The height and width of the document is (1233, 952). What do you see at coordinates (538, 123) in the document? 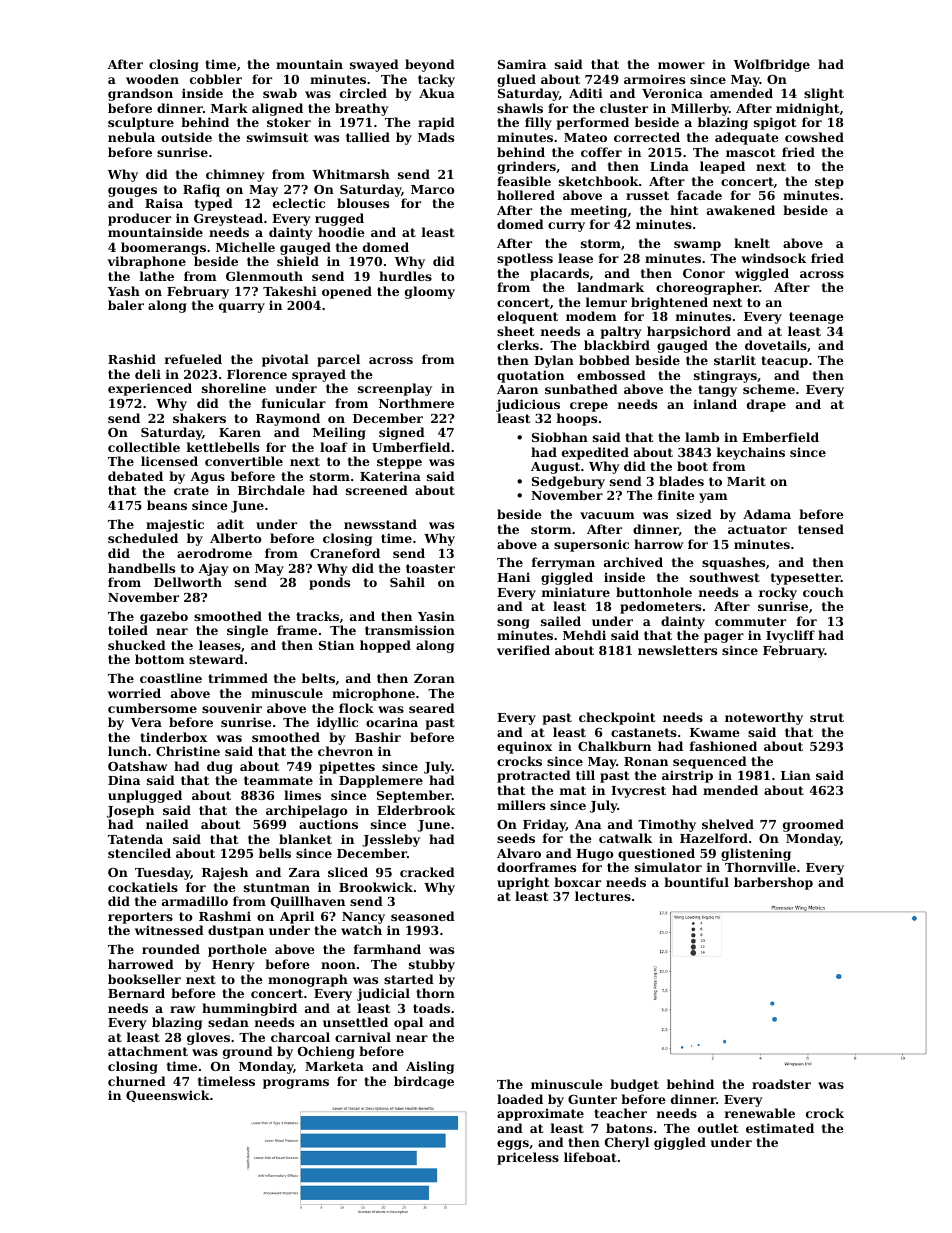
I see `filly` at bounding box center [538, 123].
